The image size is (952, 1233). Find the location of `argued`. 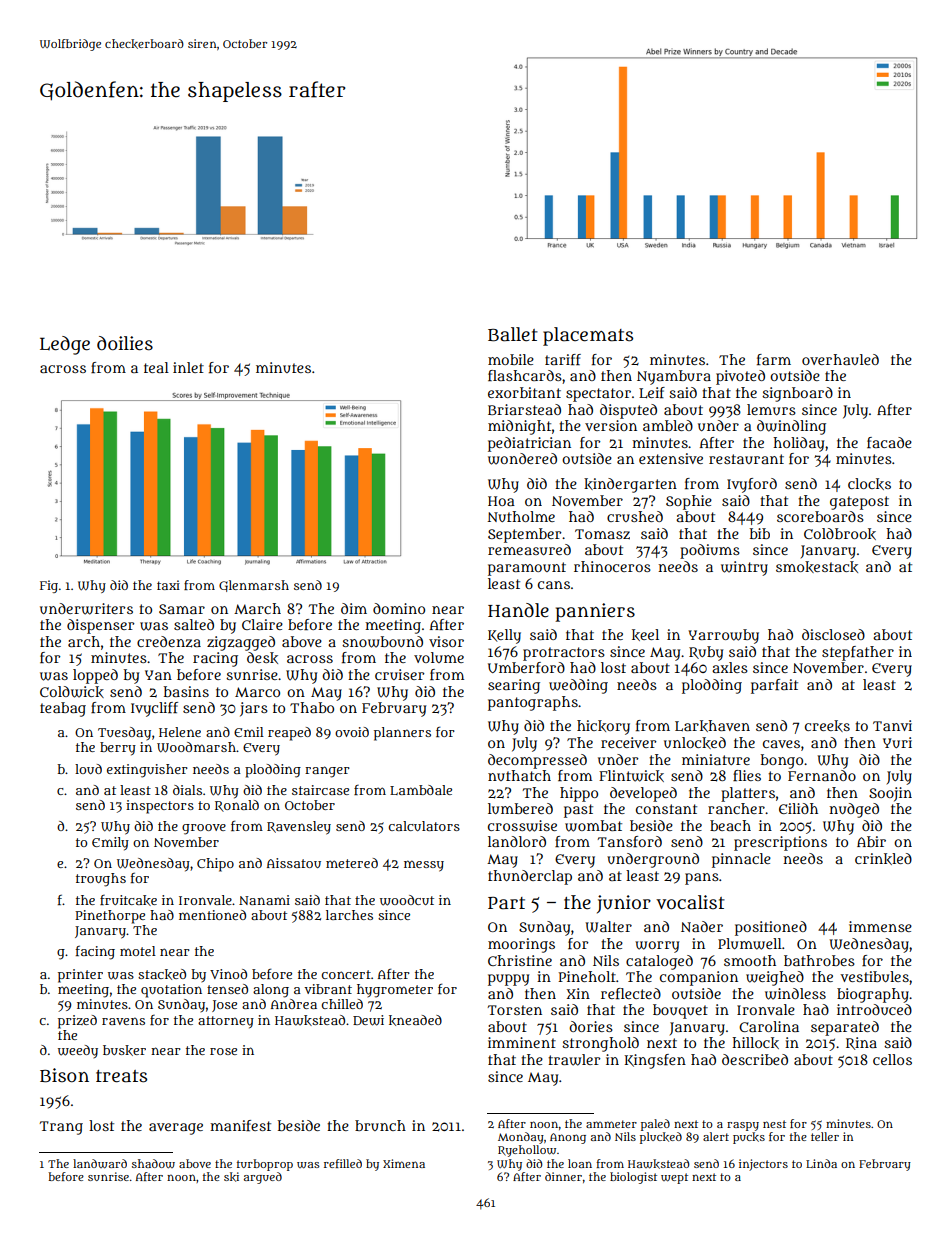

argued is located at coordinates (263, 1178).
